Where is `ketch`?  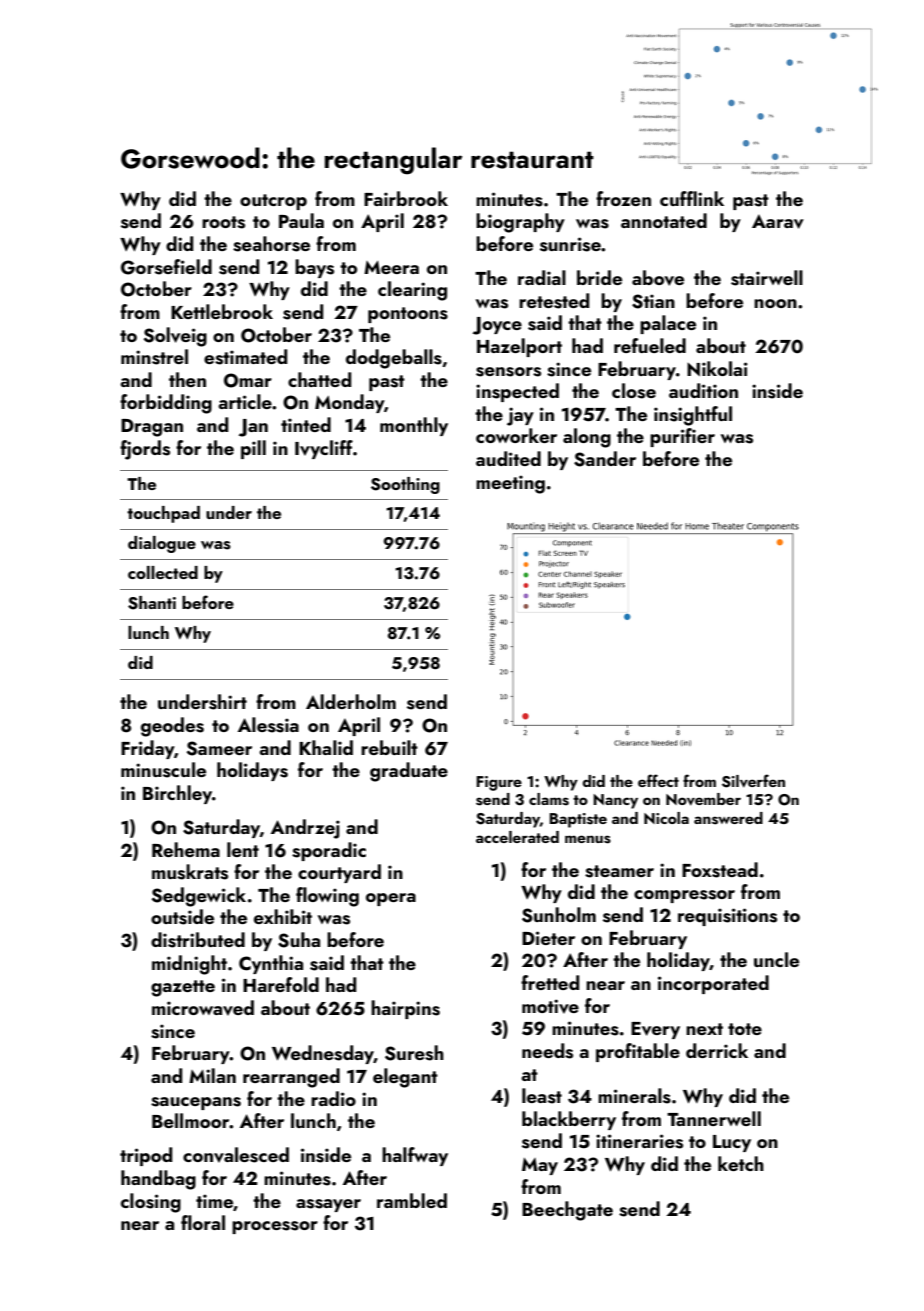
ketch is located at coordinates (741, 1163).
